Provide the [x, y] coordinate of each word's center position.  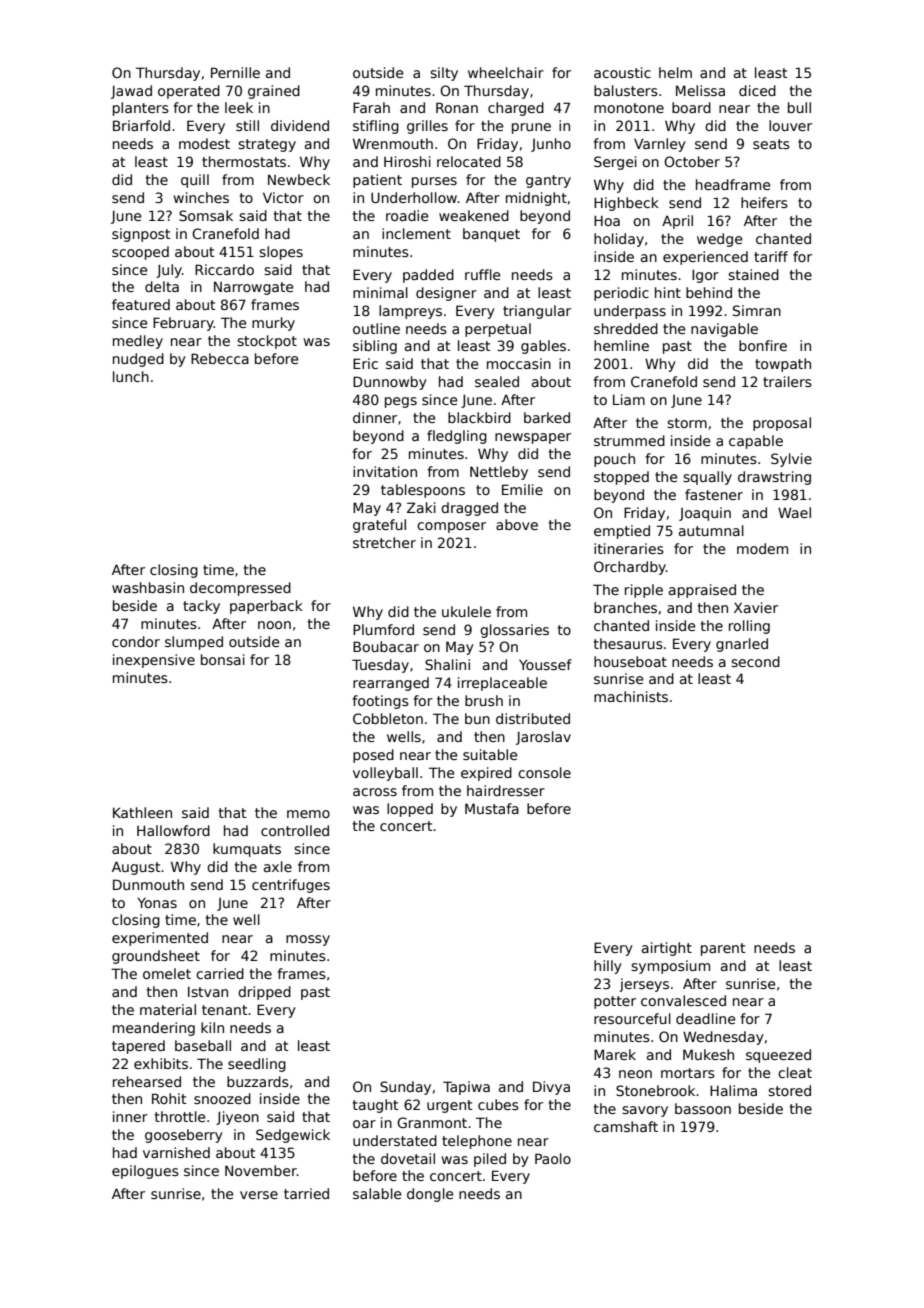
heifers [764, 202]
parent [723, 949]
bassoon [703, 1108]
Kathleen [142, 812]
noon [274, 625]
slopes [281, 253]
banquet [491, 235]
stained [753, 274]
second [755, 661]
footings [380, 702]
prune [531, 128]
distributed [533, 718]
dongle [430, 1195]
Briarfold [141, 125]
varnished [176, 1152]
